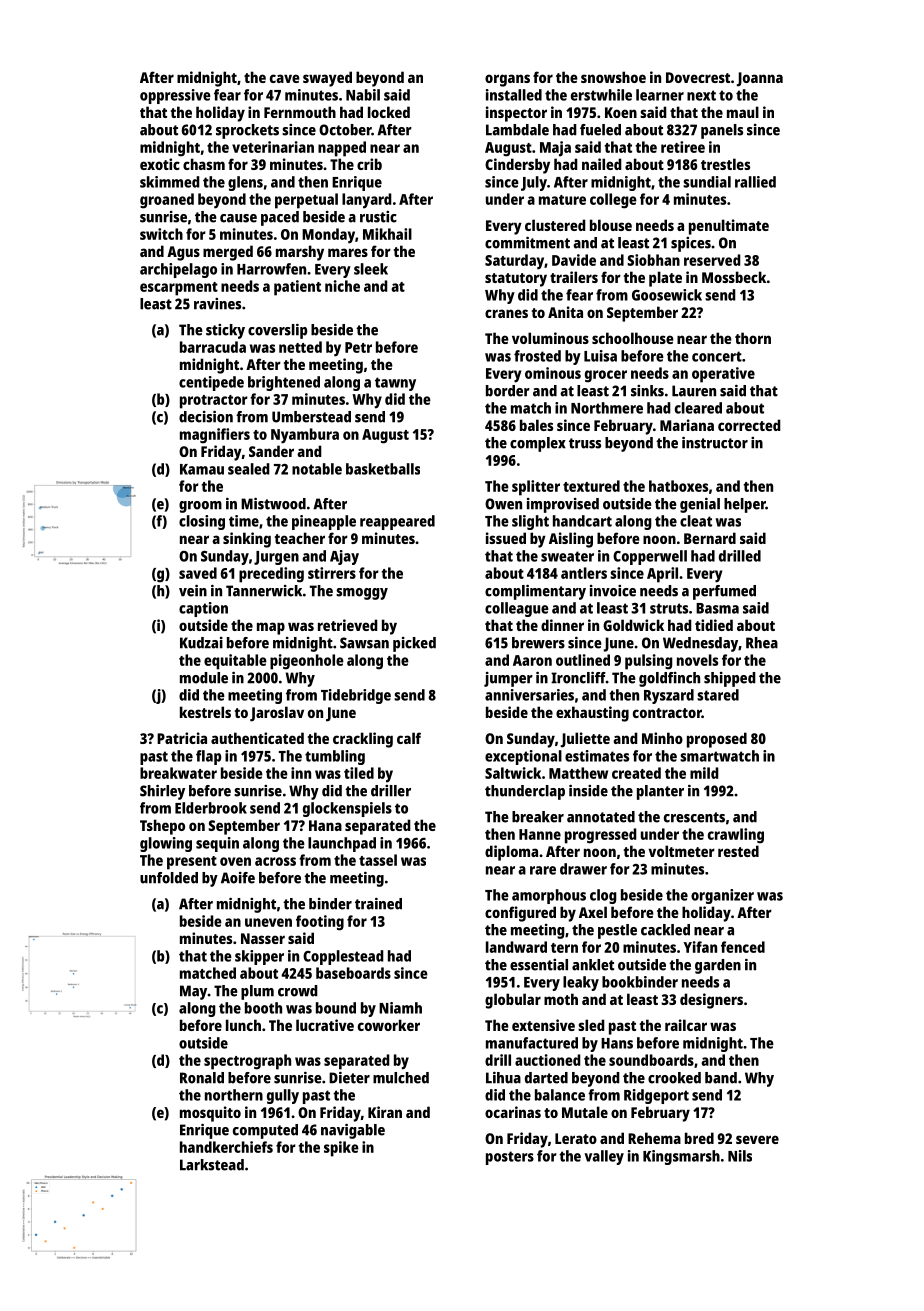  I want to click on Copplestead, so click(343, 957).
